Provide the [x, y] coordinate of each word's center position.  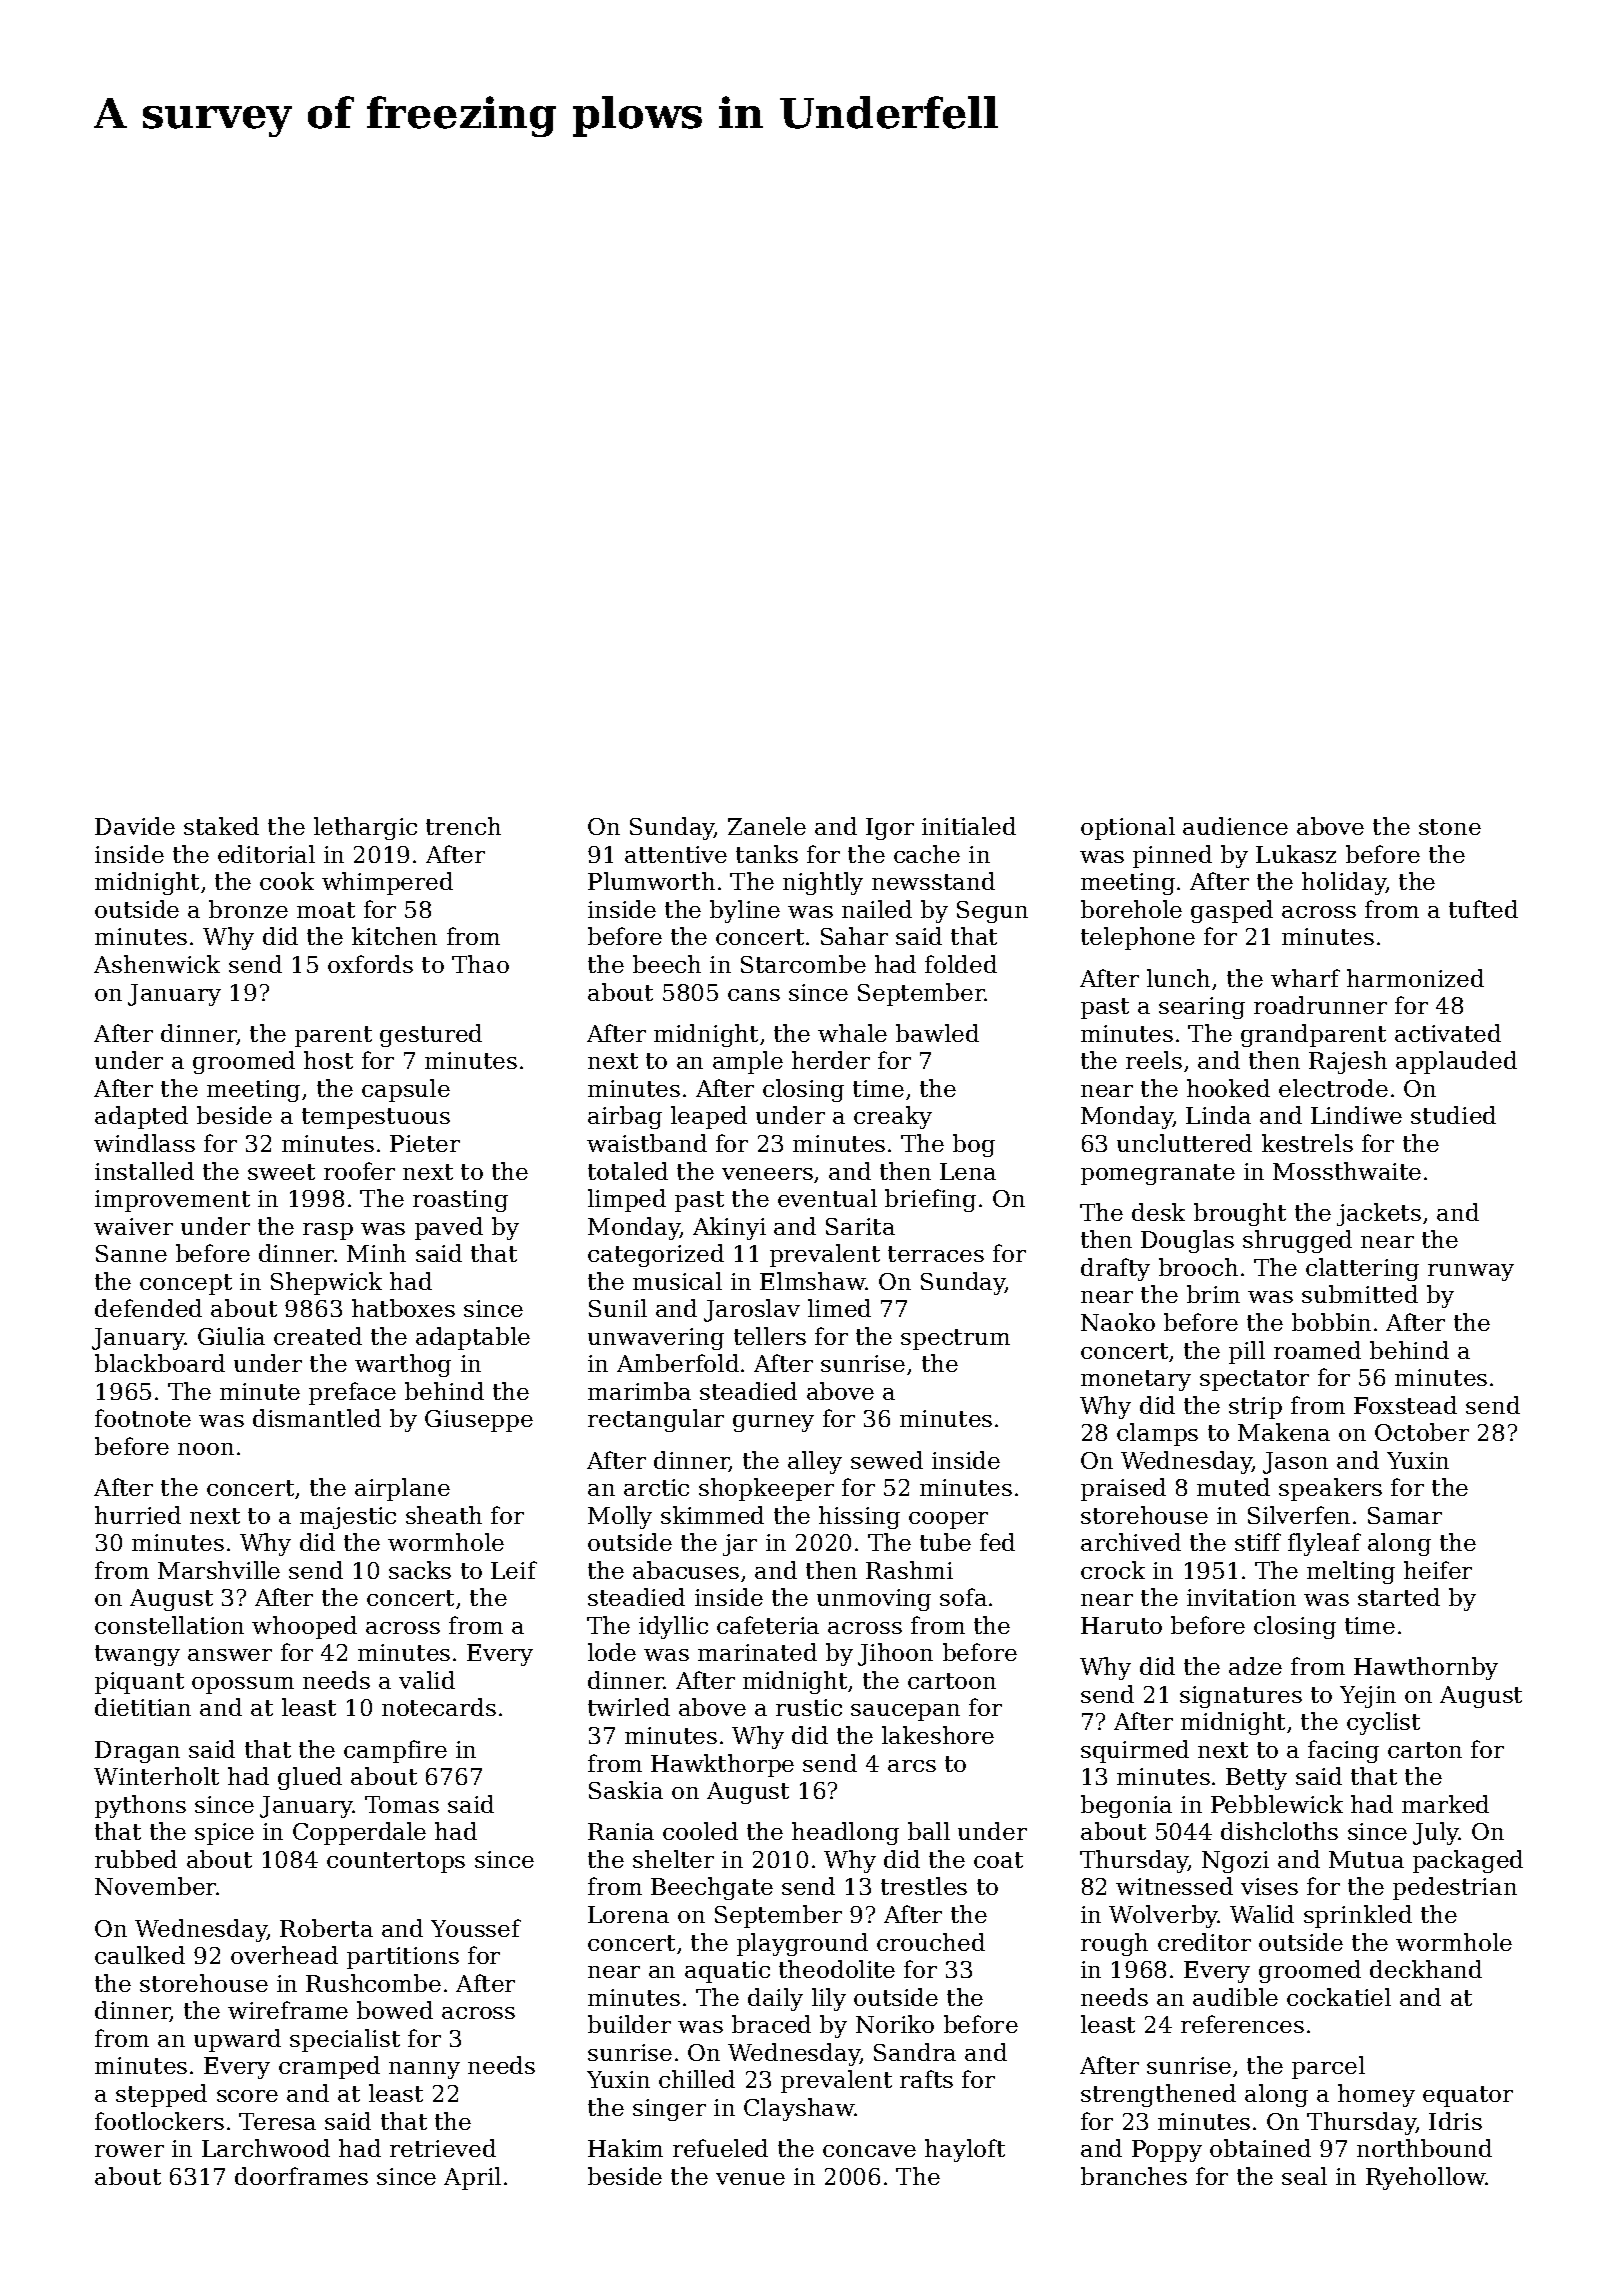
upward [237, 2040]
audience [1235, 826]
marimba [639, 1391]
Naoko [1118, 1322]
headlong [845, 1833]
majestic [348, 1518]
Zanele [767, 826]
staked [221, 826]
